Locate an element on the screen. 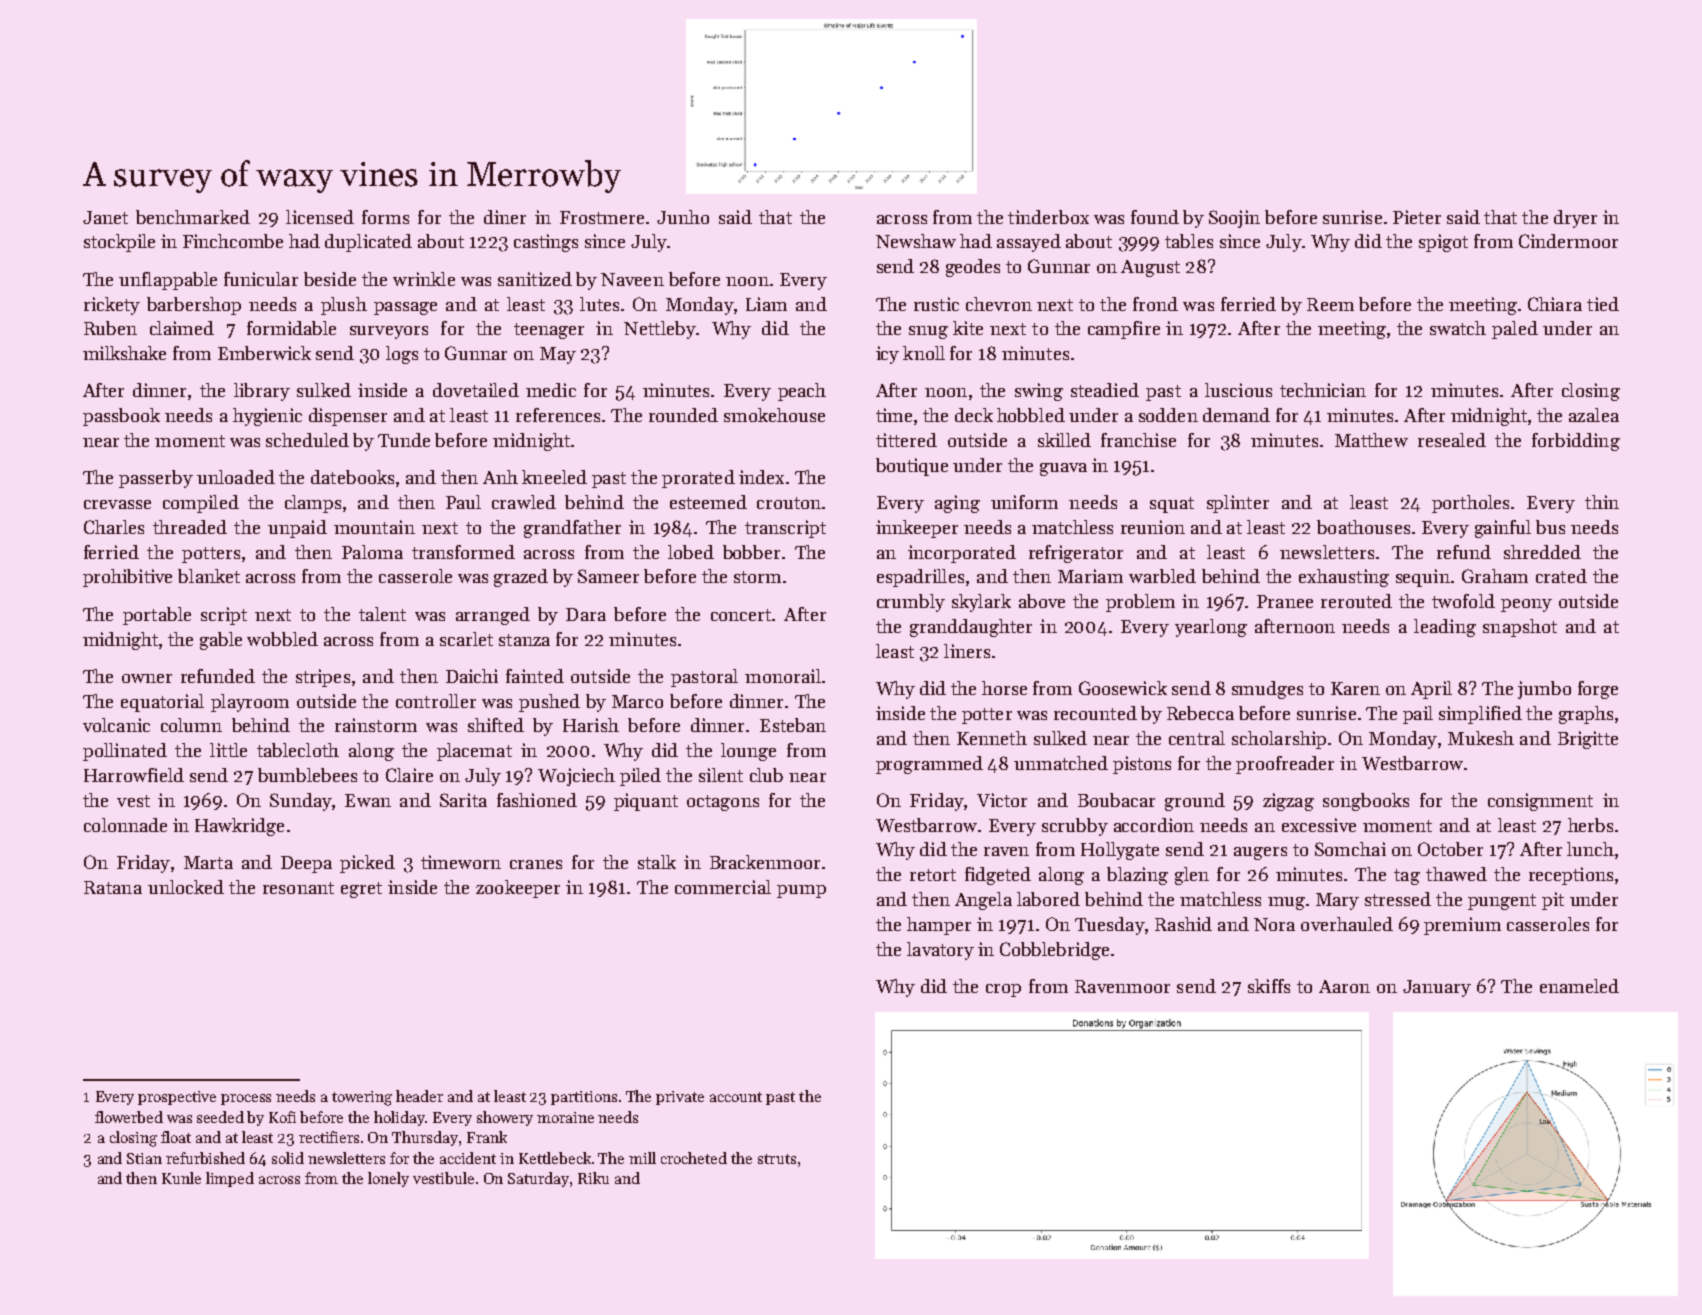 The image size is (1702, 1315). Hollygate is located at coordinates (1120, 851).
